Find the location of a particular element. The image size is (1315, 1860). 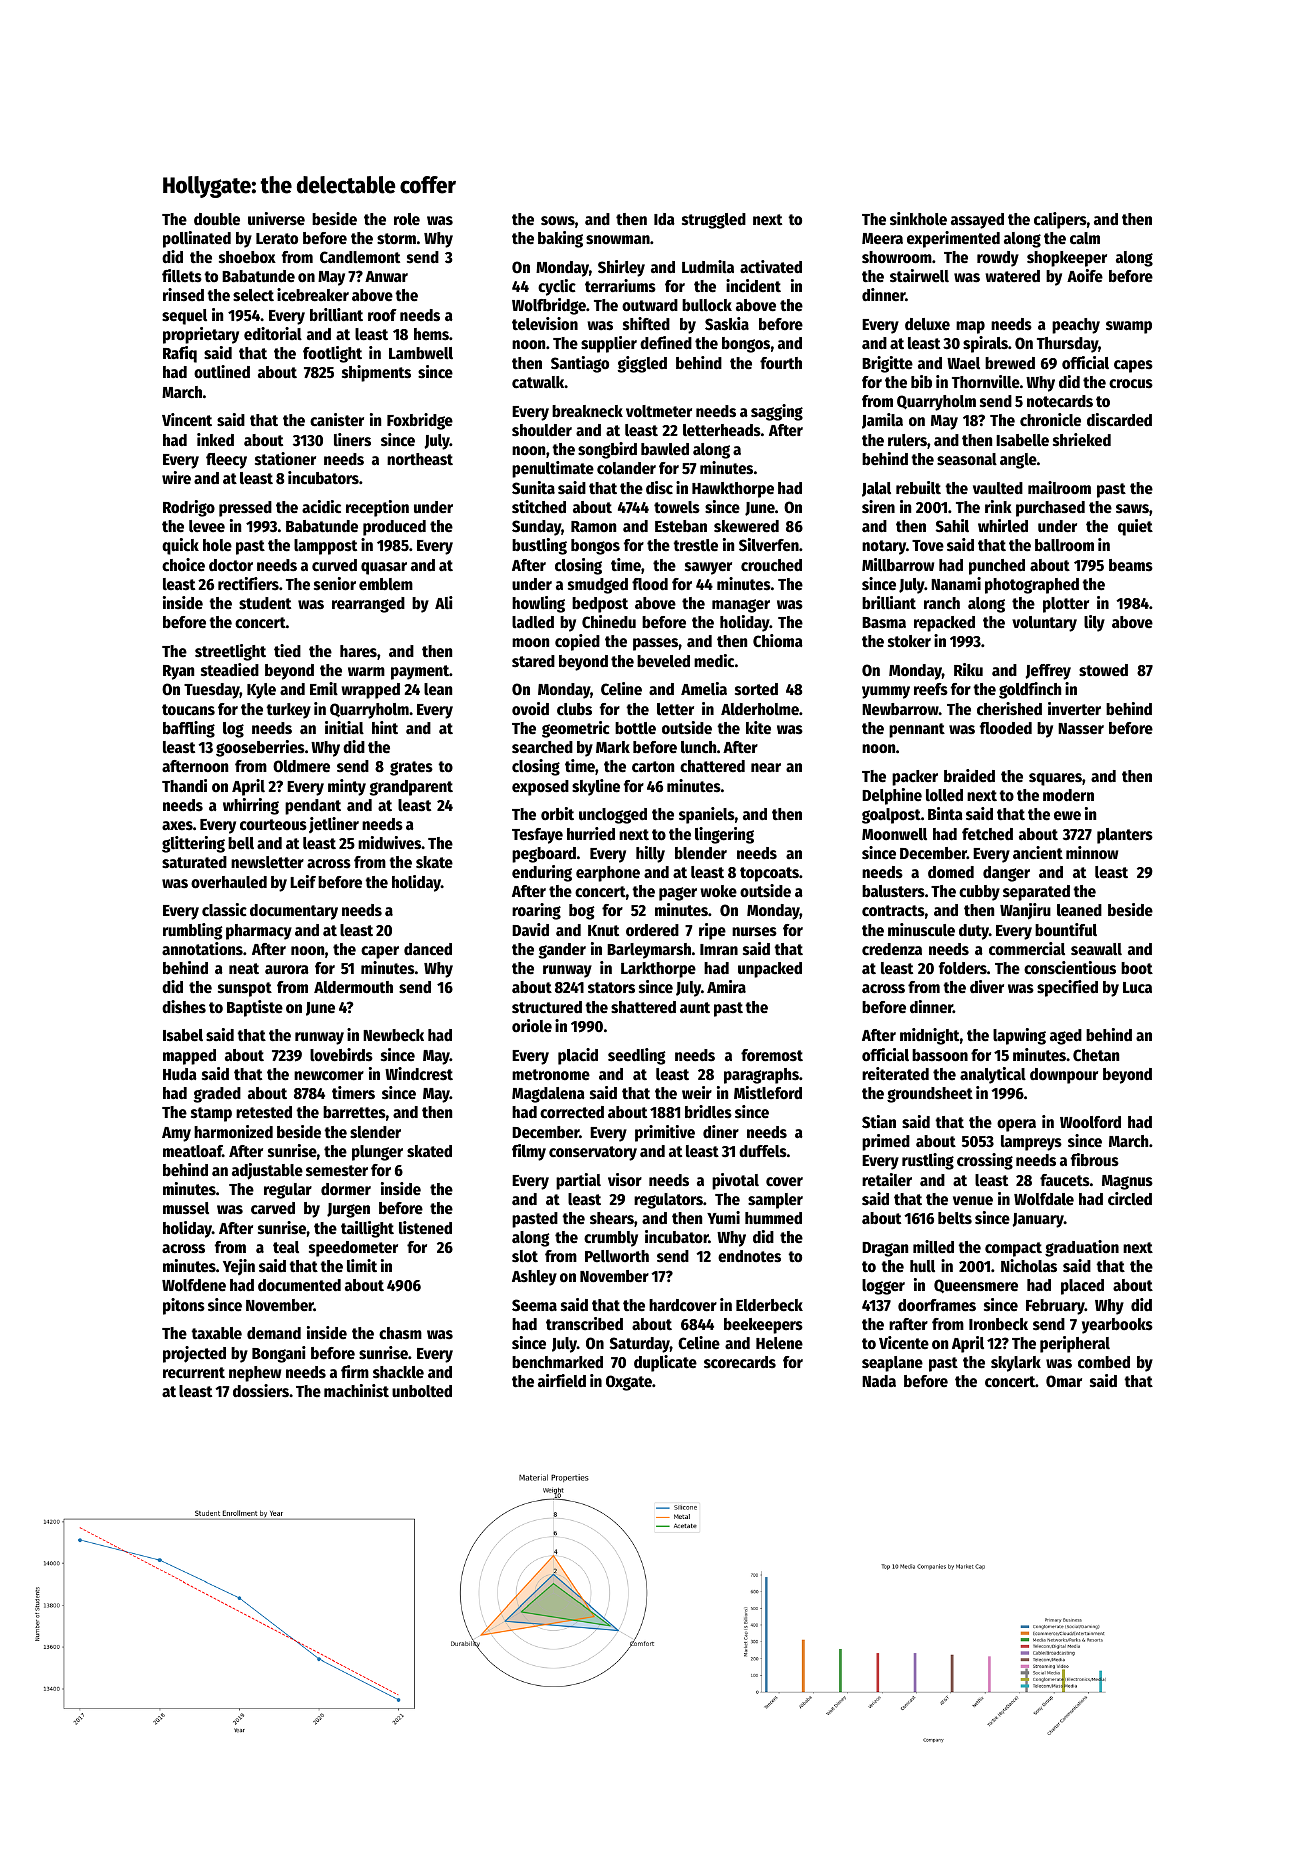

initial is located at coordinates (344, 727).
